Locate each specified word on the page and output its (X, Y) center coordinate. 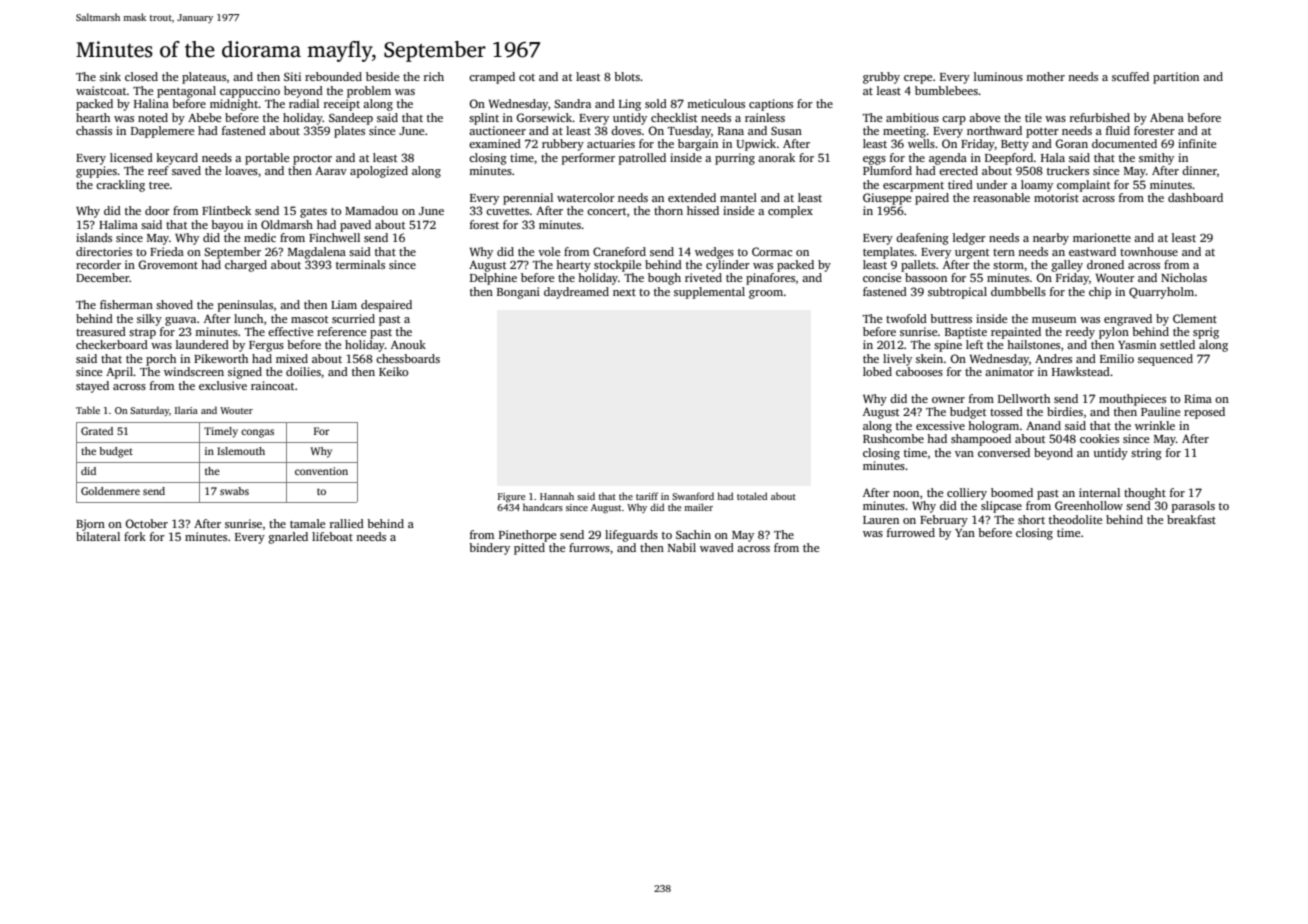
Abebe (204, 117)
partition (1176, 78)
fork (135, 536)
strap (142, 334)
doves (626, 130)
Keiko (393, 371)
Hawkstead (1081, 371)
